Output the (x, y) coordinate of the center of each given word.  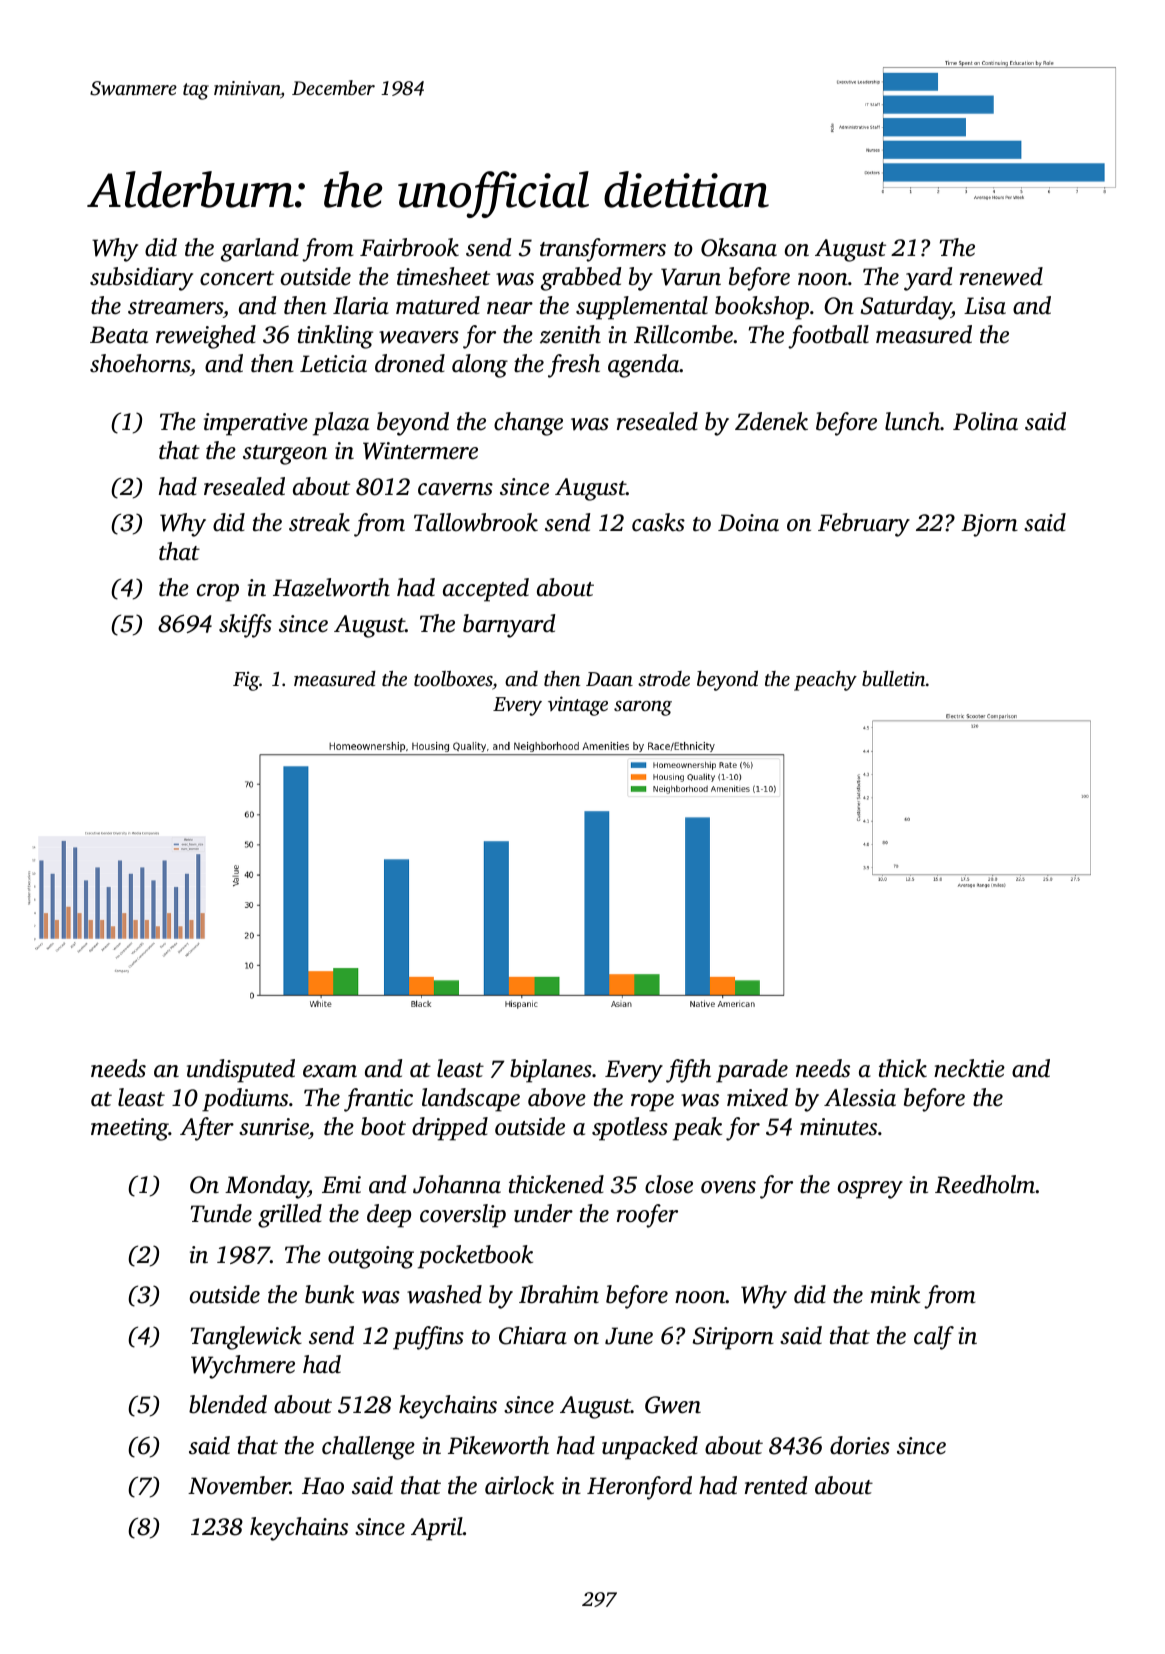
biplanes (551, 1071)
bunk (329, 1294)
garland (260, 250)
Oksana (739, 247)
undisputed (241, 1071)
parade (752, 1071)
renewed (1001, 276)
